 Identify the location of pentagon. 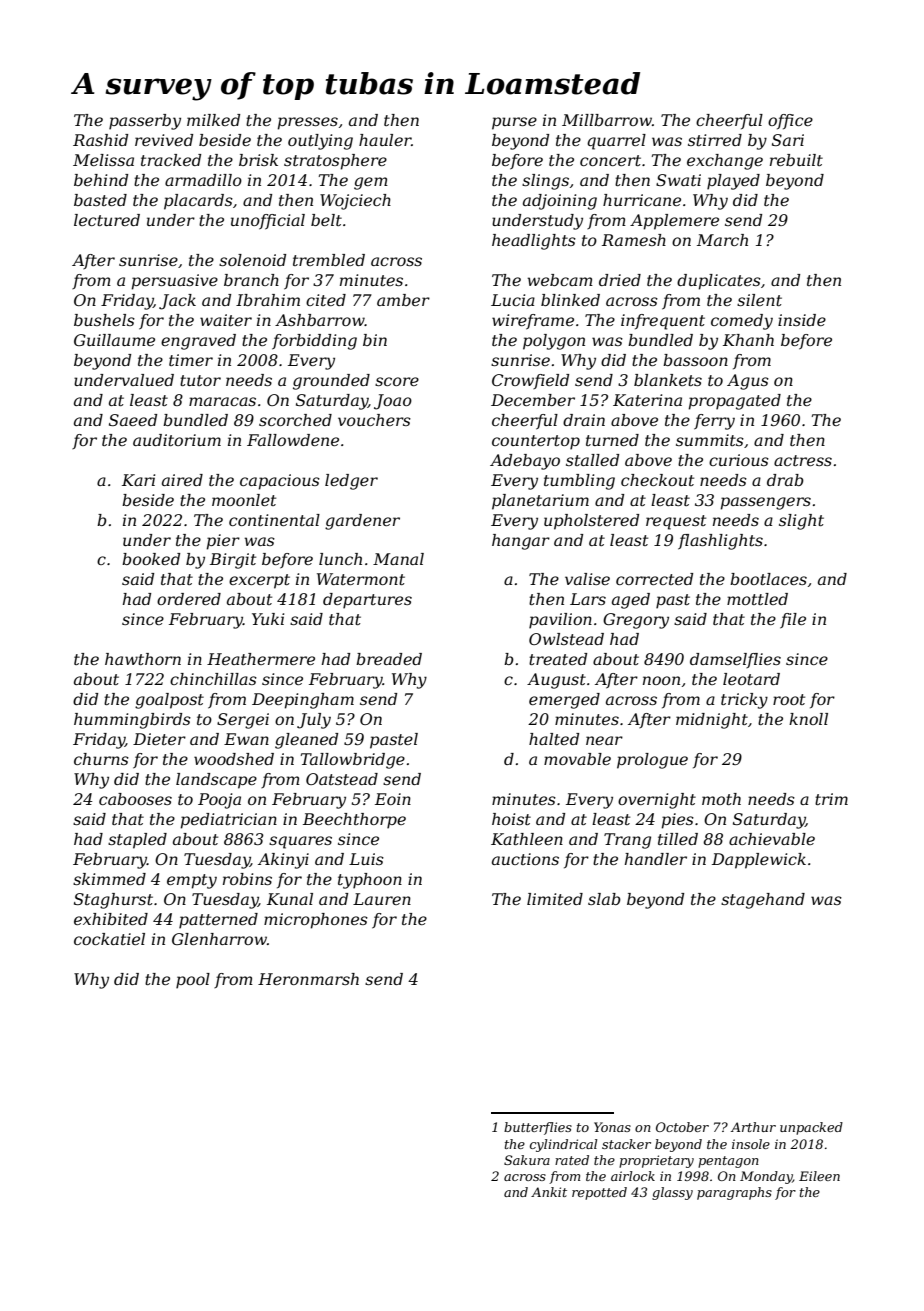
(728, 1162).
